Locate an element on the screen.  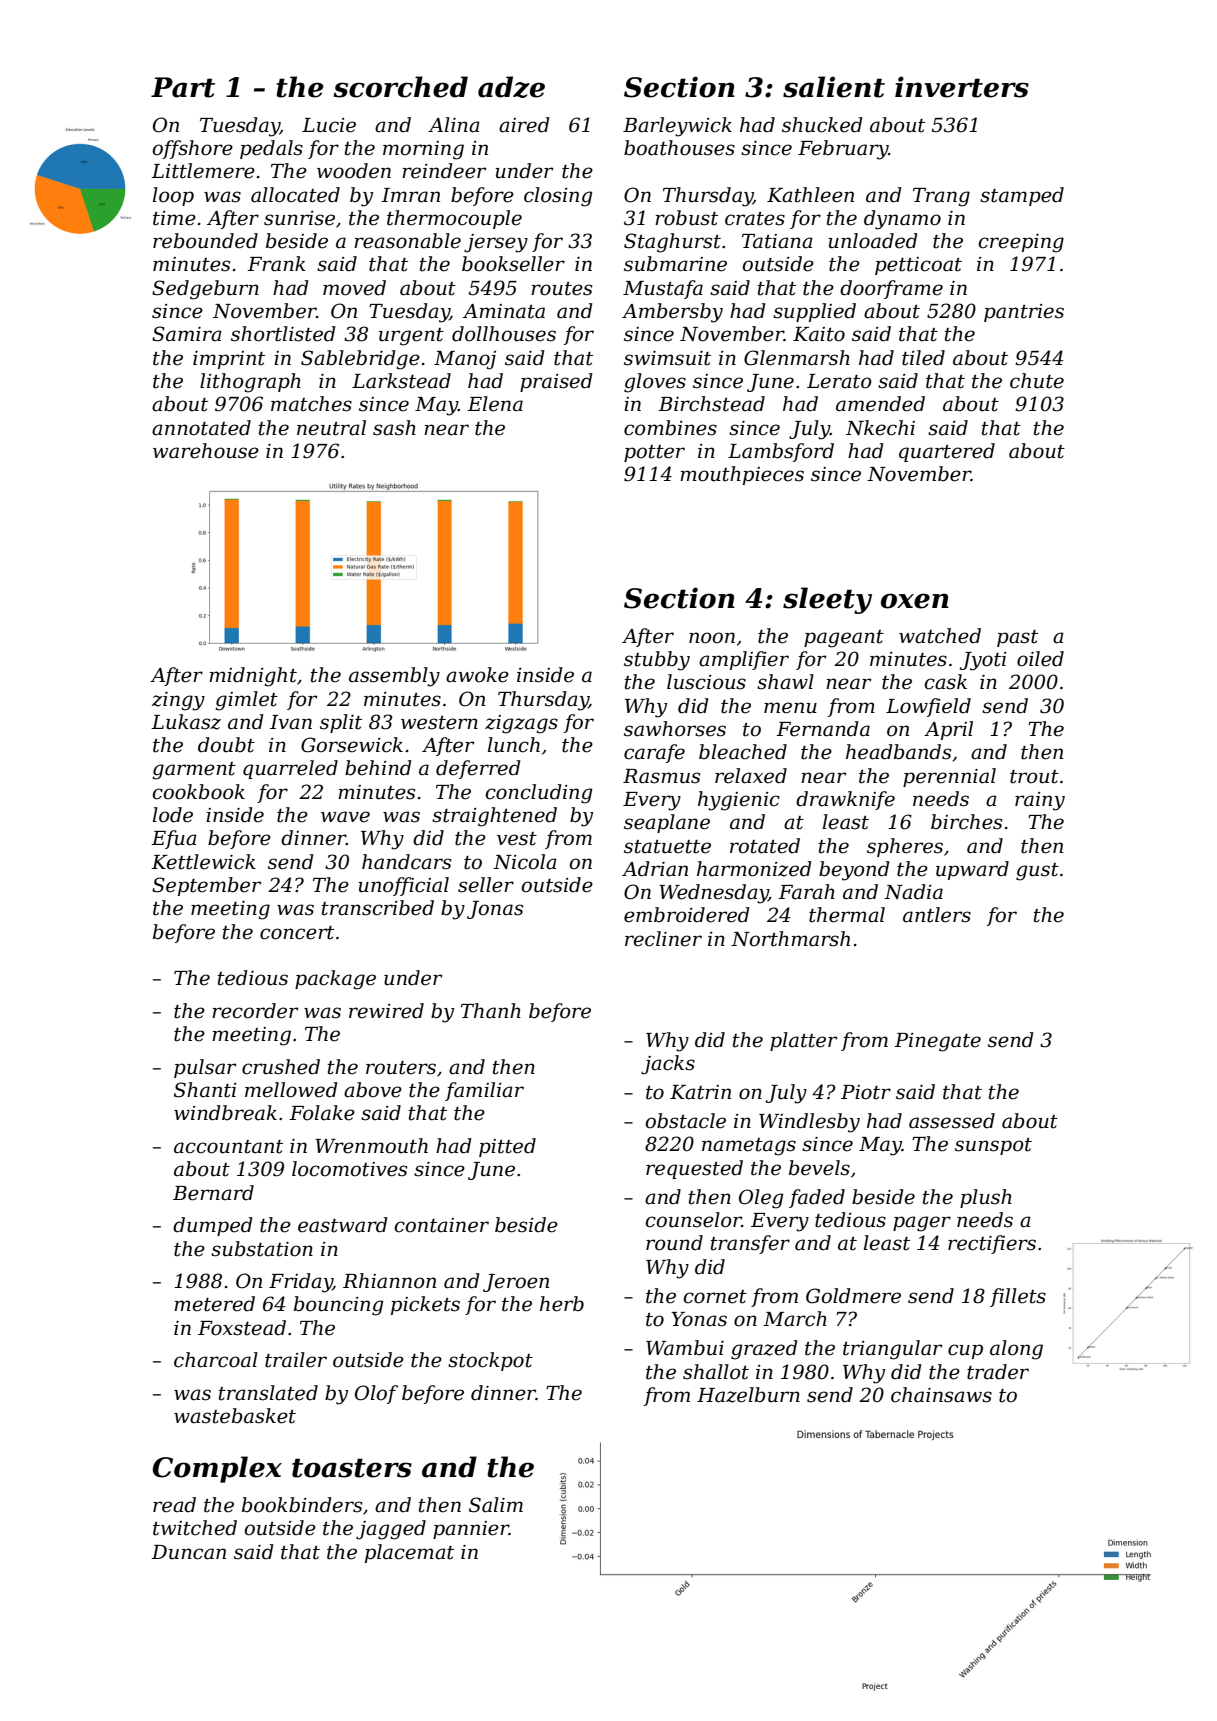
adze is located at coordinates (511, 87).
